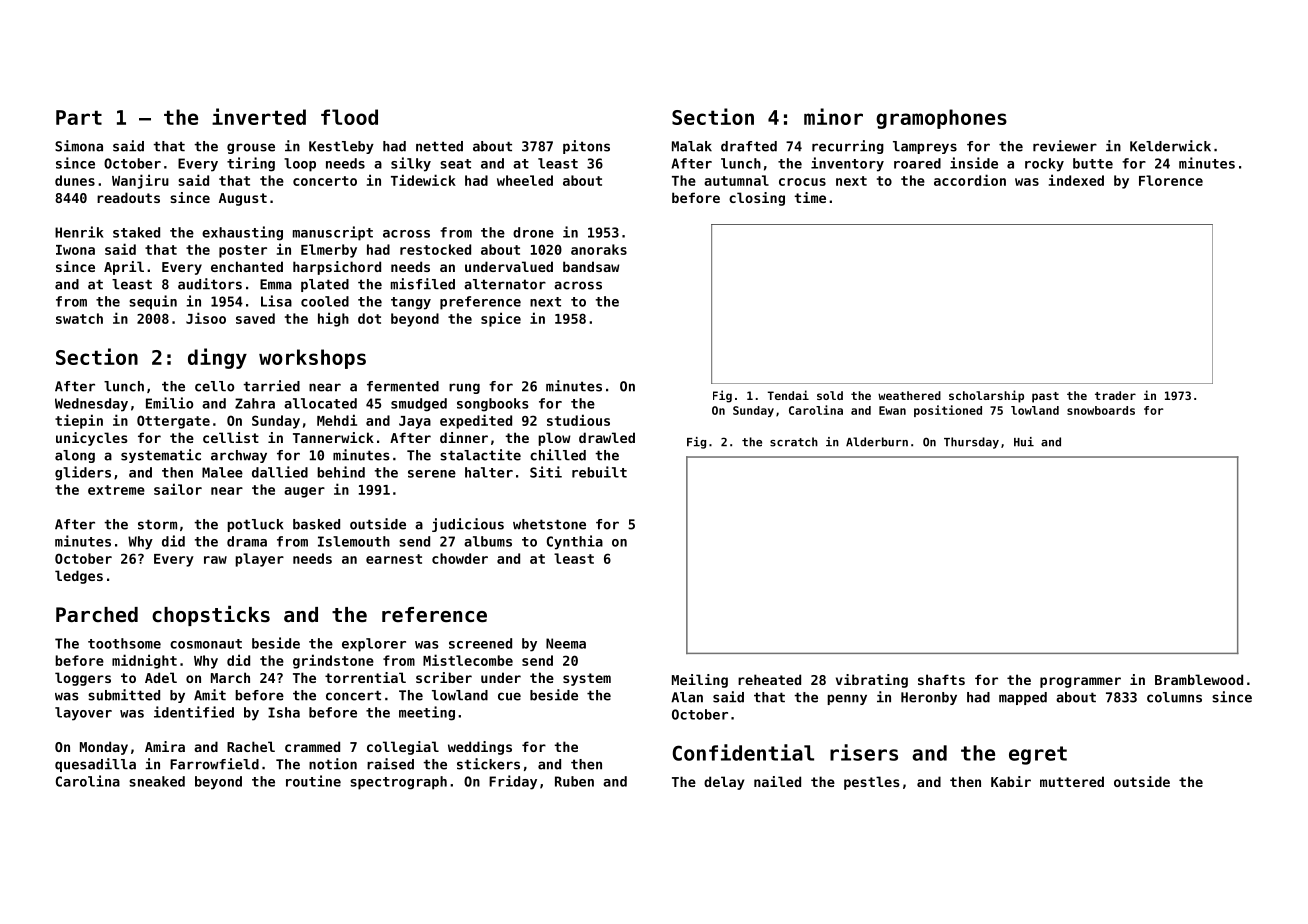 Image resolution: width=1308 pixels, height=924 pixels. What do you see at coordinates (724, 783) in the screenshot?
I see `delay` at bounding box center [724, 783].
